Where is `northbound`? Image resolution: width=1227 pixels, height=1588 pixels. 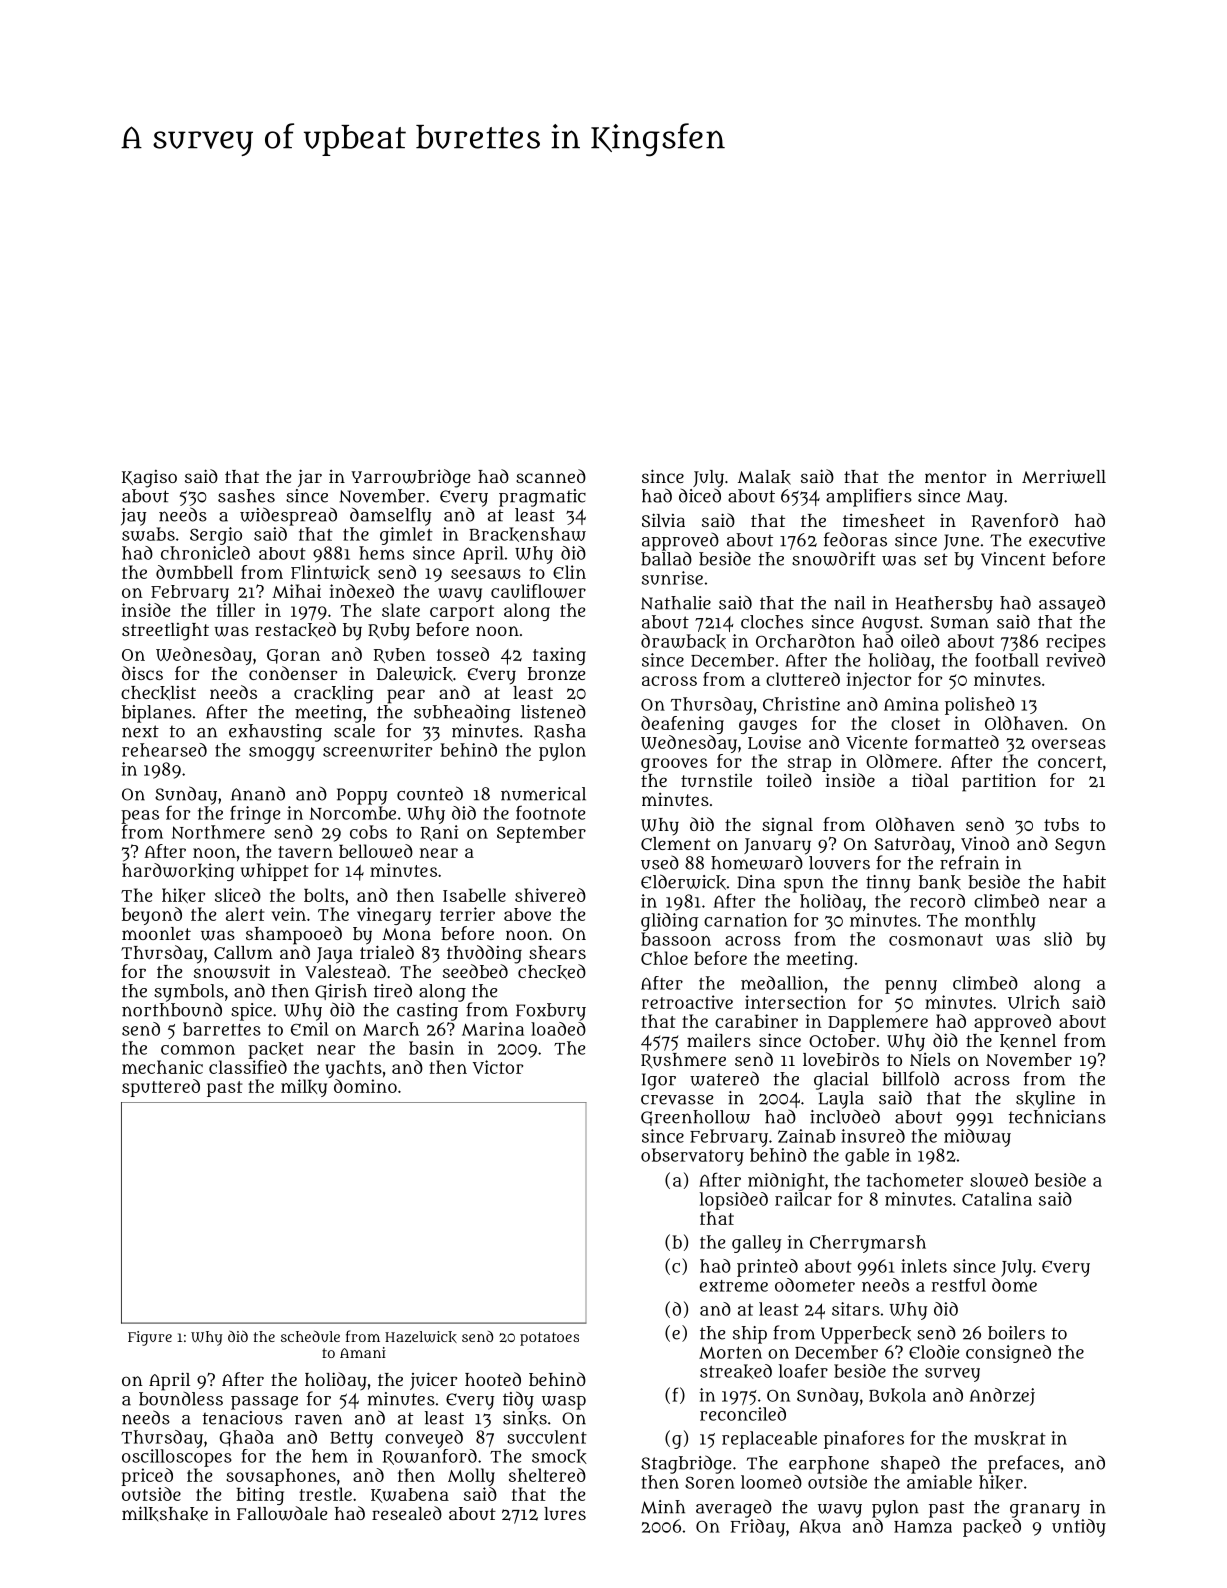
northbound is located at coordinates (172, 1009).
